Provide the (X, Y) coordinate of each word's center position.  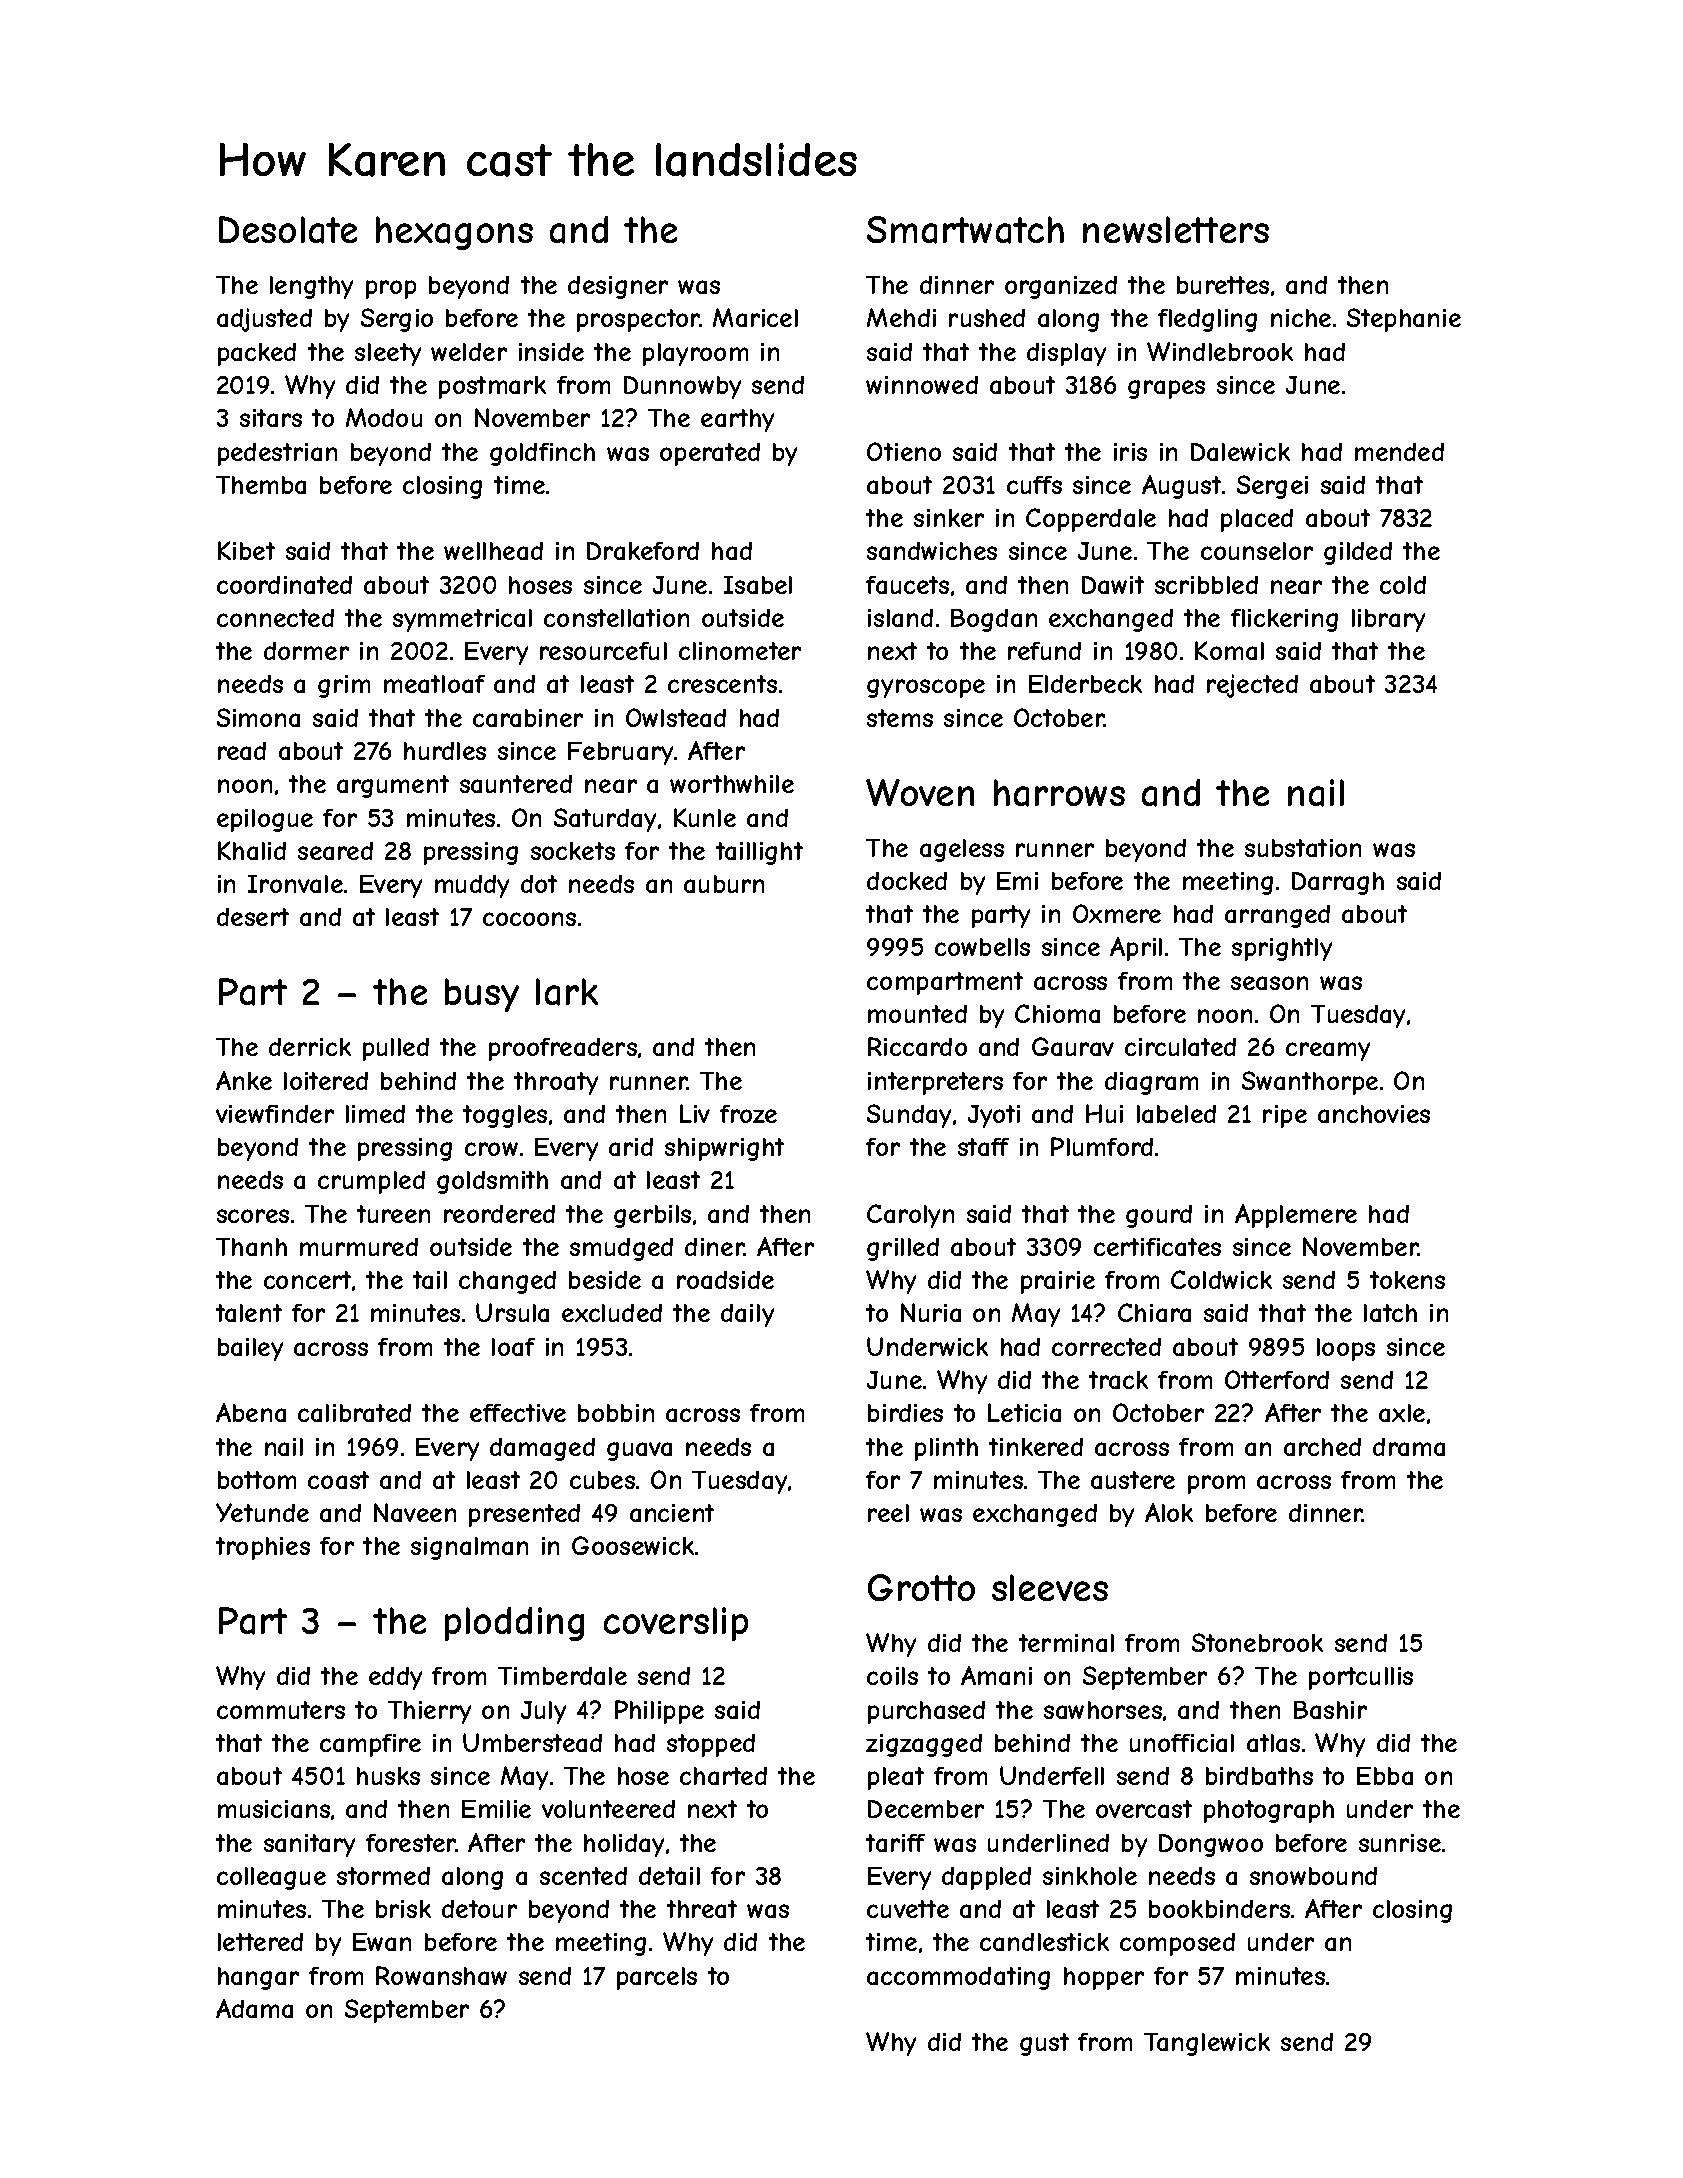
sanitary (309, 1845)
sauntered (516, 784)
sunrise (1400, 1843)
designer (618, 287)
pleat (896, 1778)
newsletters (1176, 229)
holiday (624, 1845)
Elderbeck (1085, 684)
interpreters (935, 1083)
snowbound (1313, 1876)
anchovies (1374, 1114)
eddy (395, 1678)
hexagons (454, 233)
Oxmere (1117, 913)
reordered (499, 1214)
